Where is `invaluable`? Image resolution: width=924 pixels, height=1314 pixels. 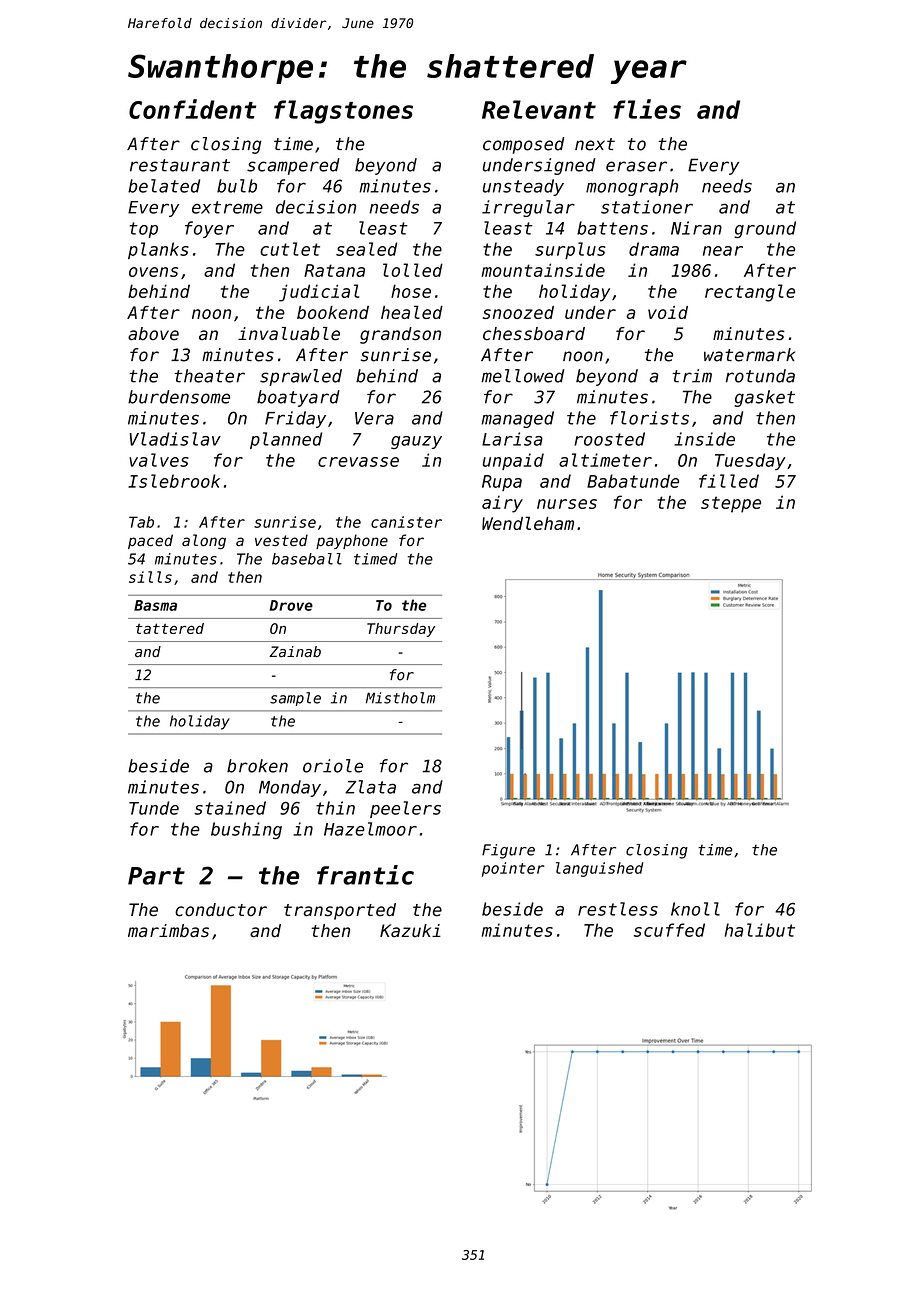
invaluable is located at coordinates (289, 334).
